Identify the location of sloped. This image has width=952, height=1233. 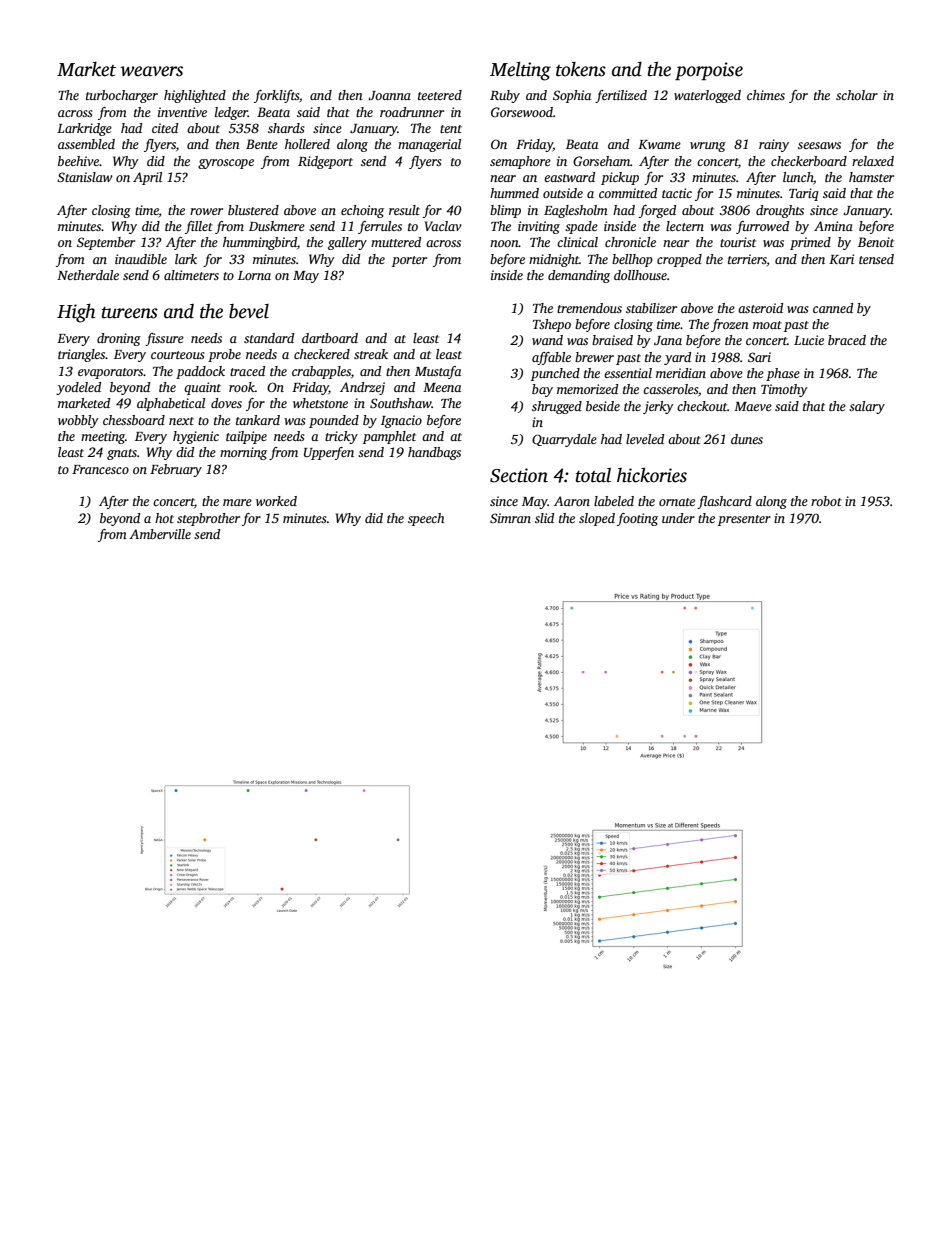
(597, 519).
